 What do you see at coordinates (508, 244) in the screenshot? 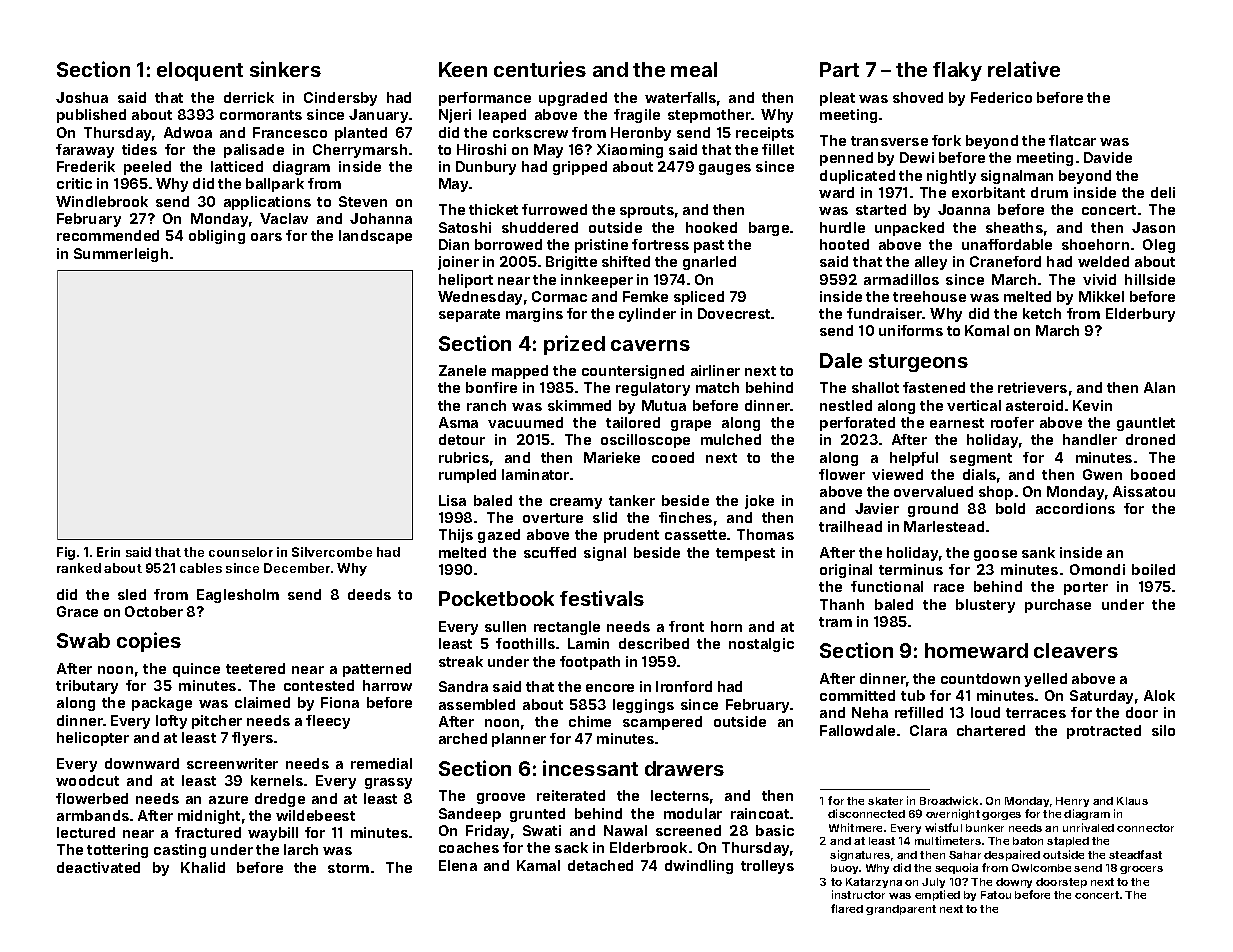
I see `borrowed` at bounding box center [508, 244].
